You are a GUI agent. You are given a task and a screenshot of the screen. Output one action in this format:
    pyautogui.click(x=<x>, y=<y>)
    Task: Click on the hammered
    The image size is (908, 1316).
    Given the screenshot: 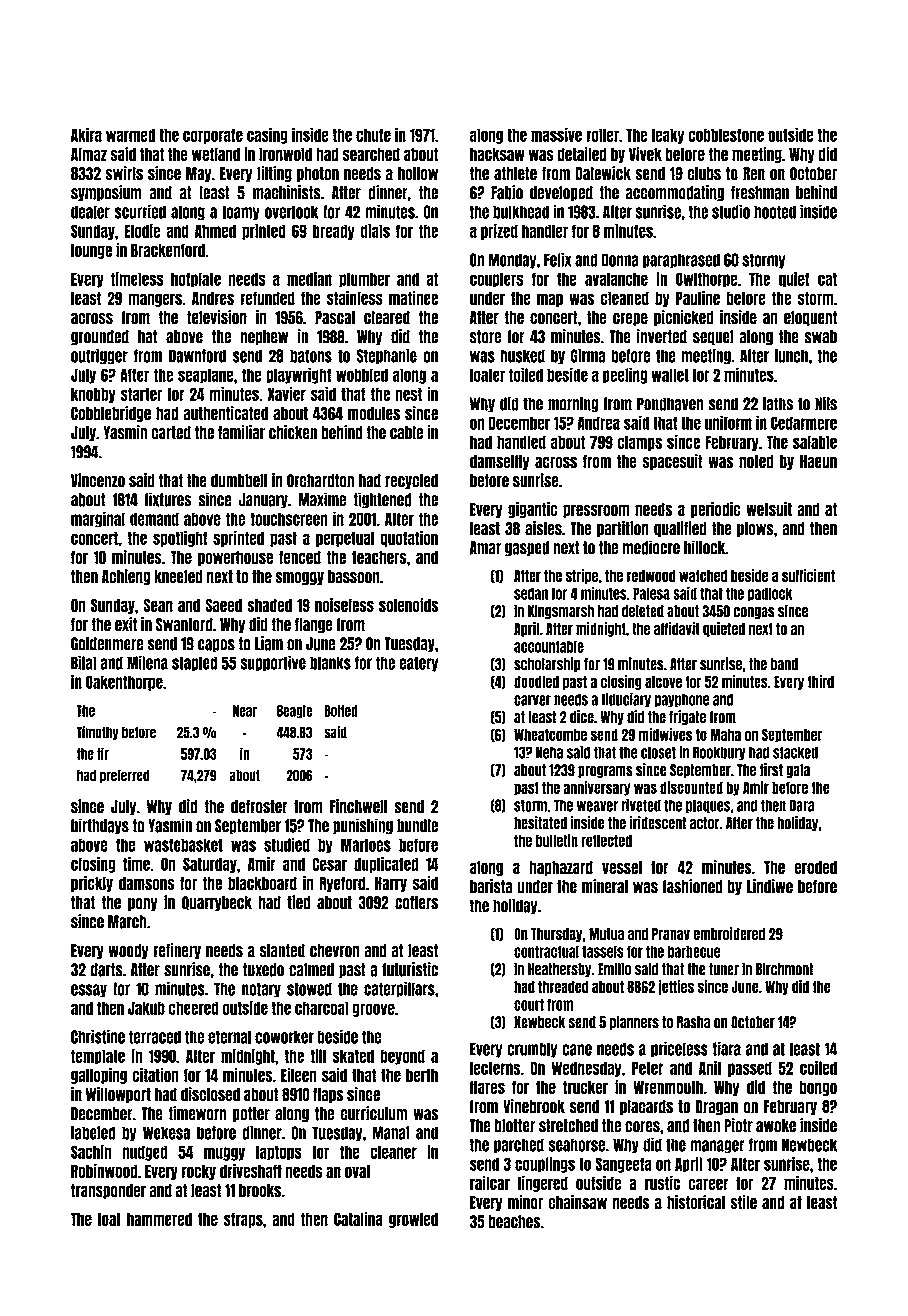 What is the action you would take?
    pyautogui.click(x=159, y=1219)
